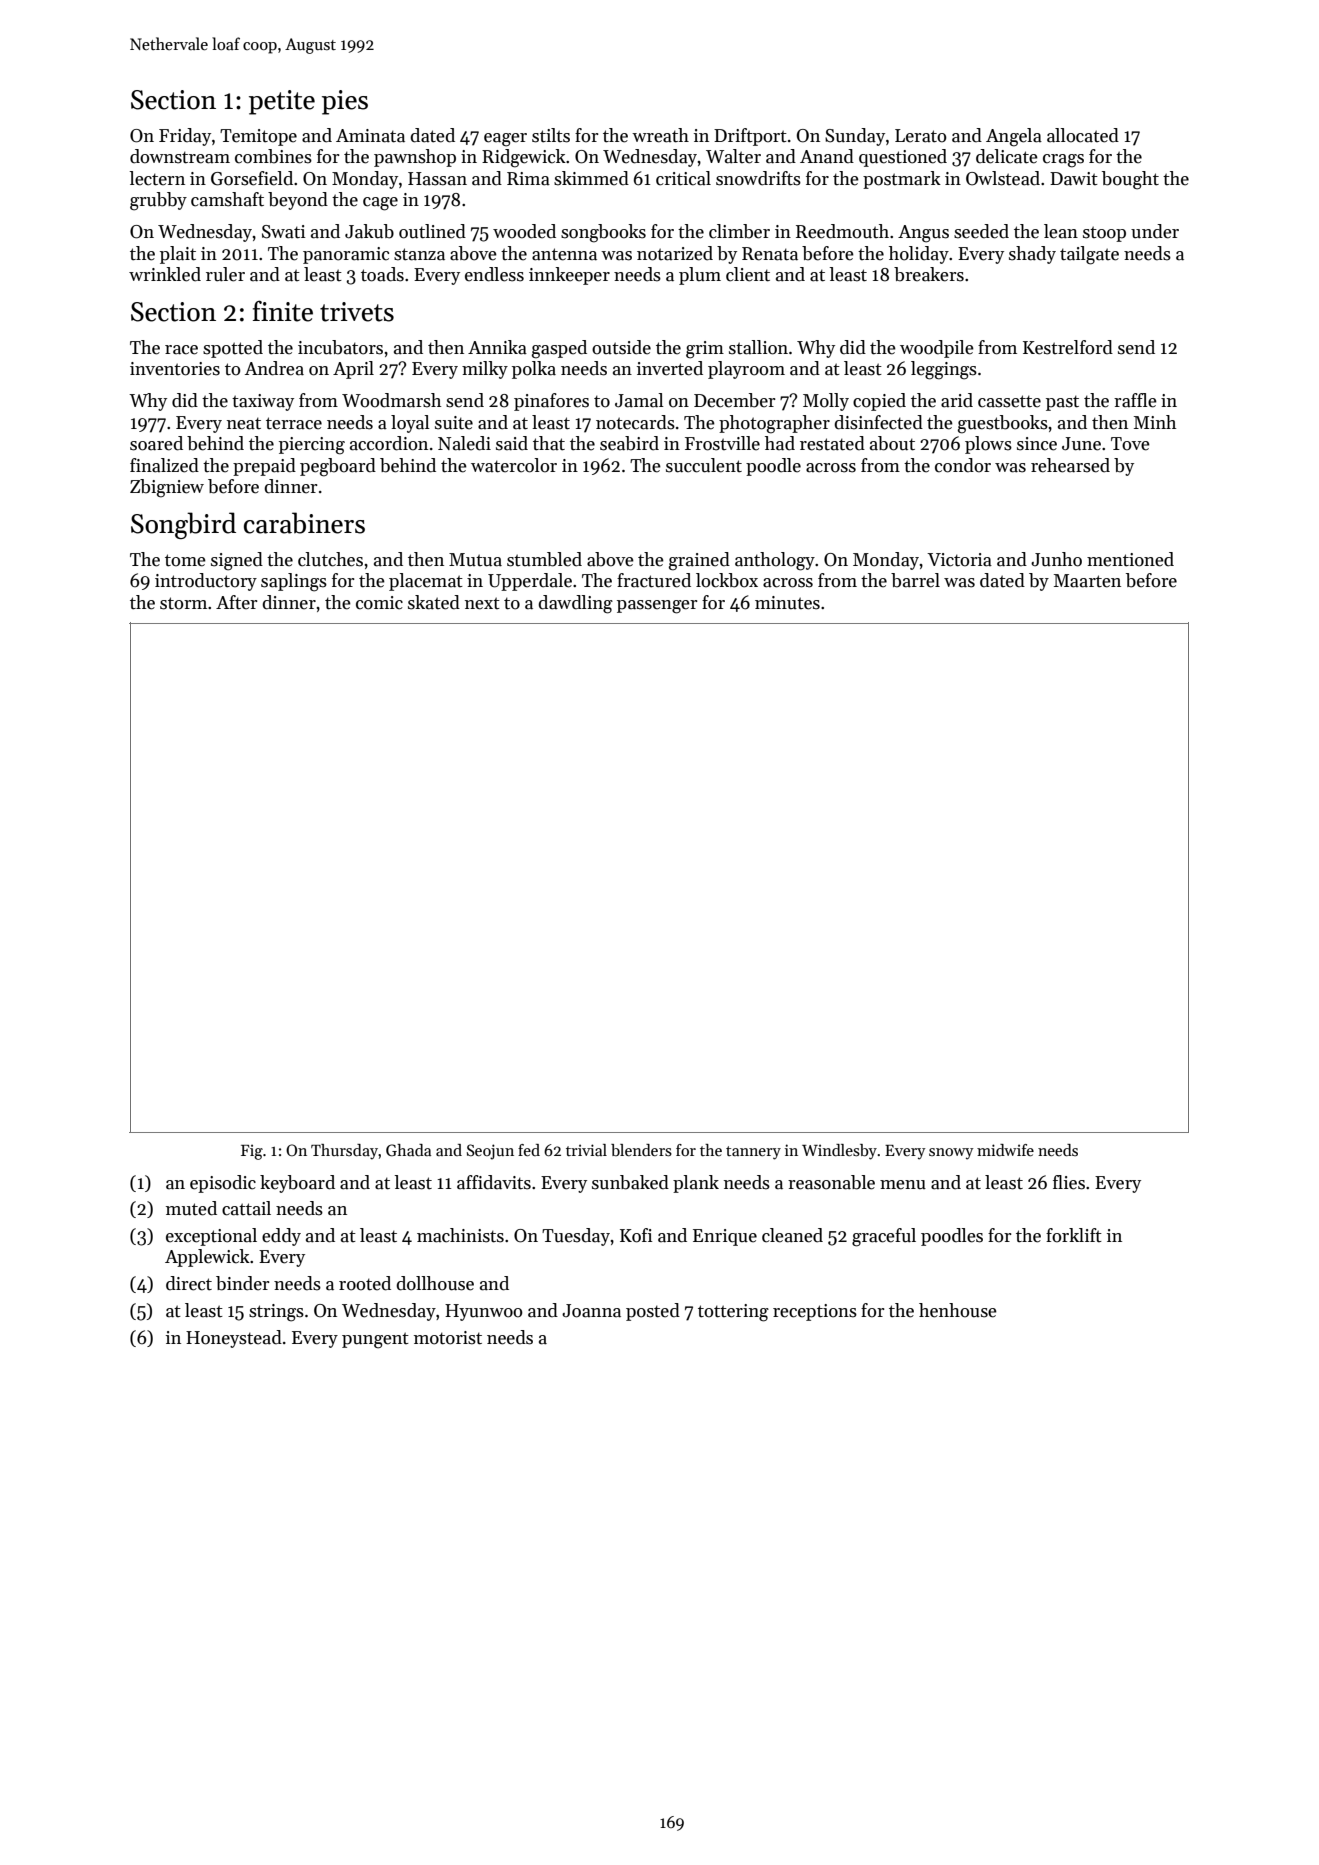  Describe the element at coordinates (191, 1208) in the screenshot. I see `muted` at that location.
